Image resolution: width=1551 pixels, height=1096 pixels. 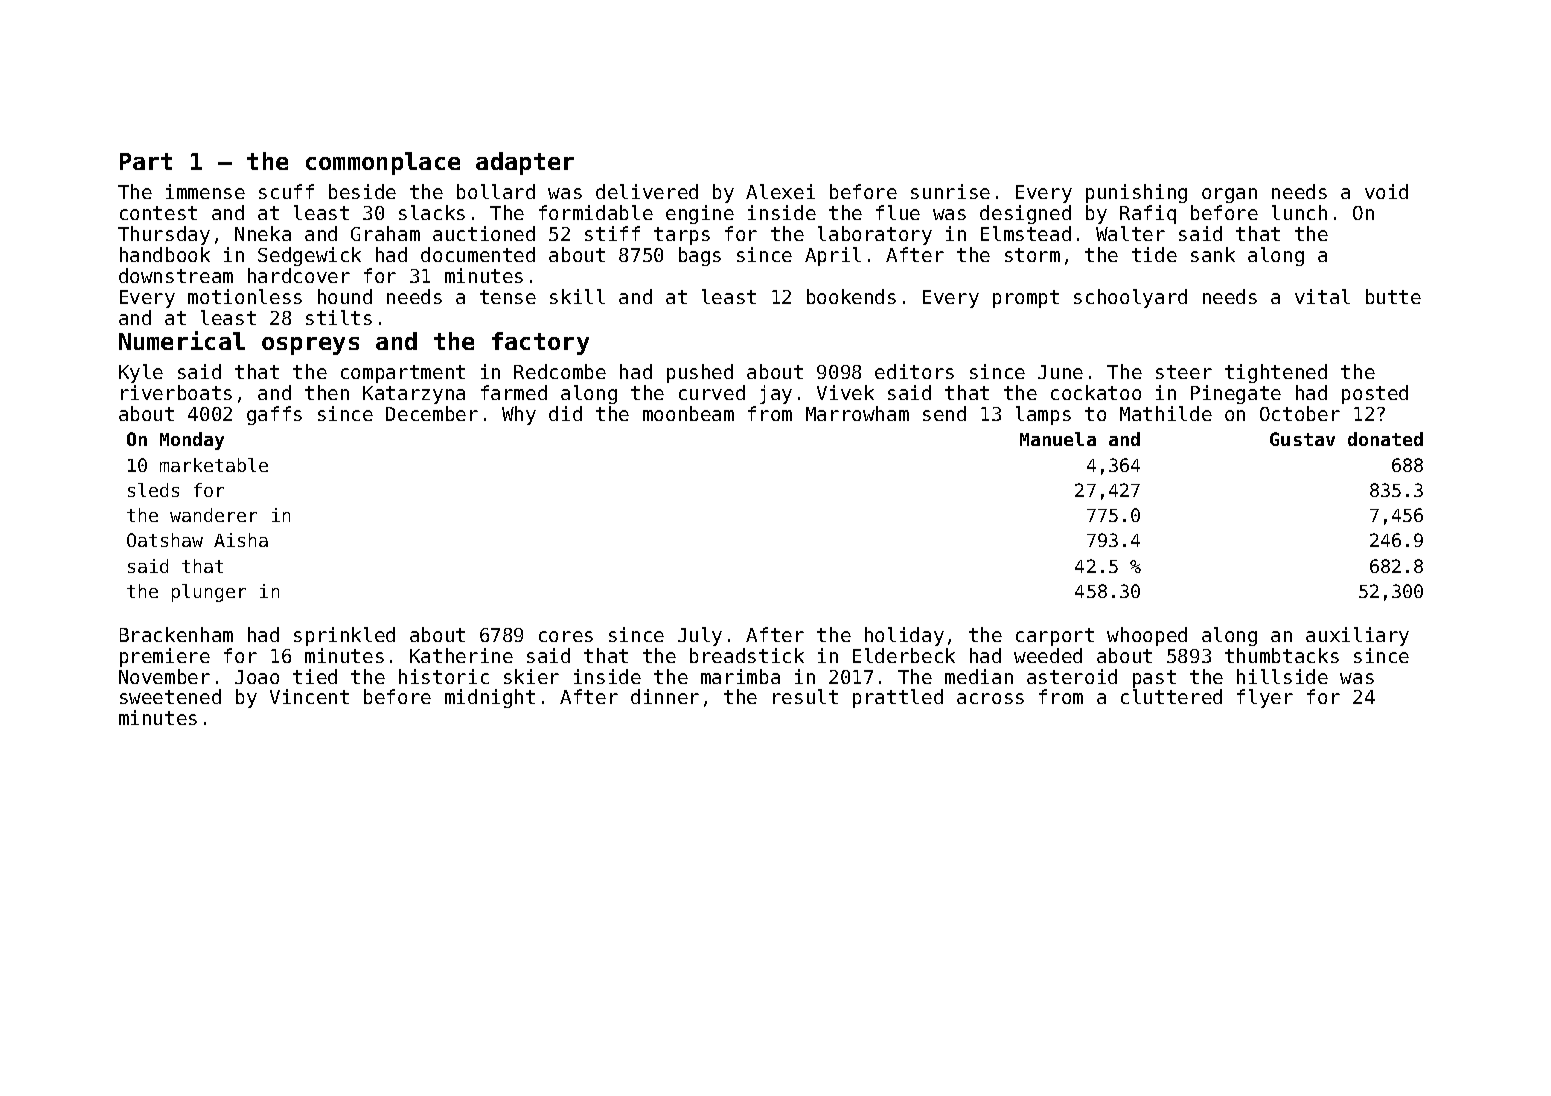 I want to click on Gustav, so click(x=1302, y=439).
